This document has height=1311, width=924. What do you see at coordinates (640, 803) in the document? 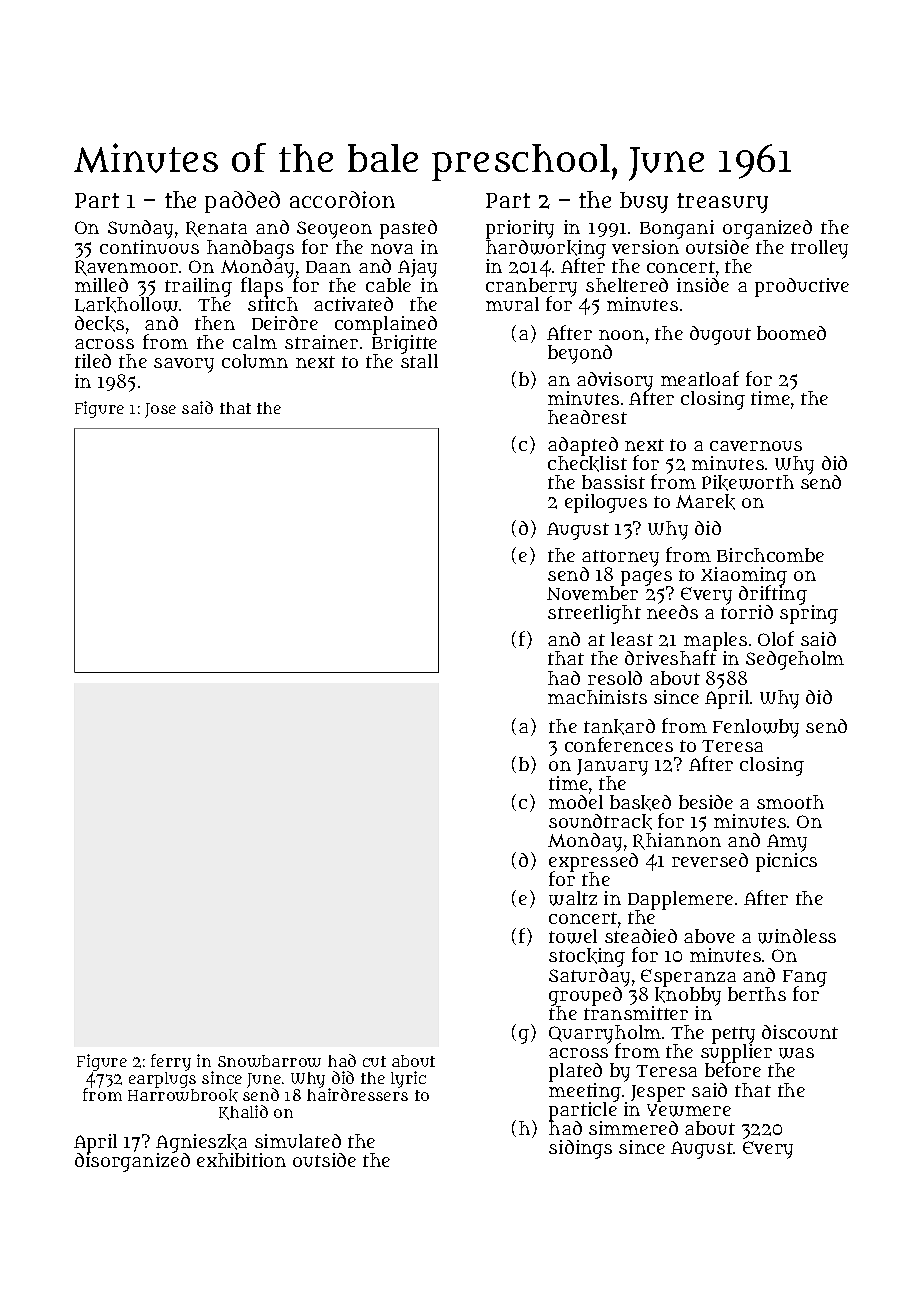
I see `basked` at bounding box center [640, 803].
